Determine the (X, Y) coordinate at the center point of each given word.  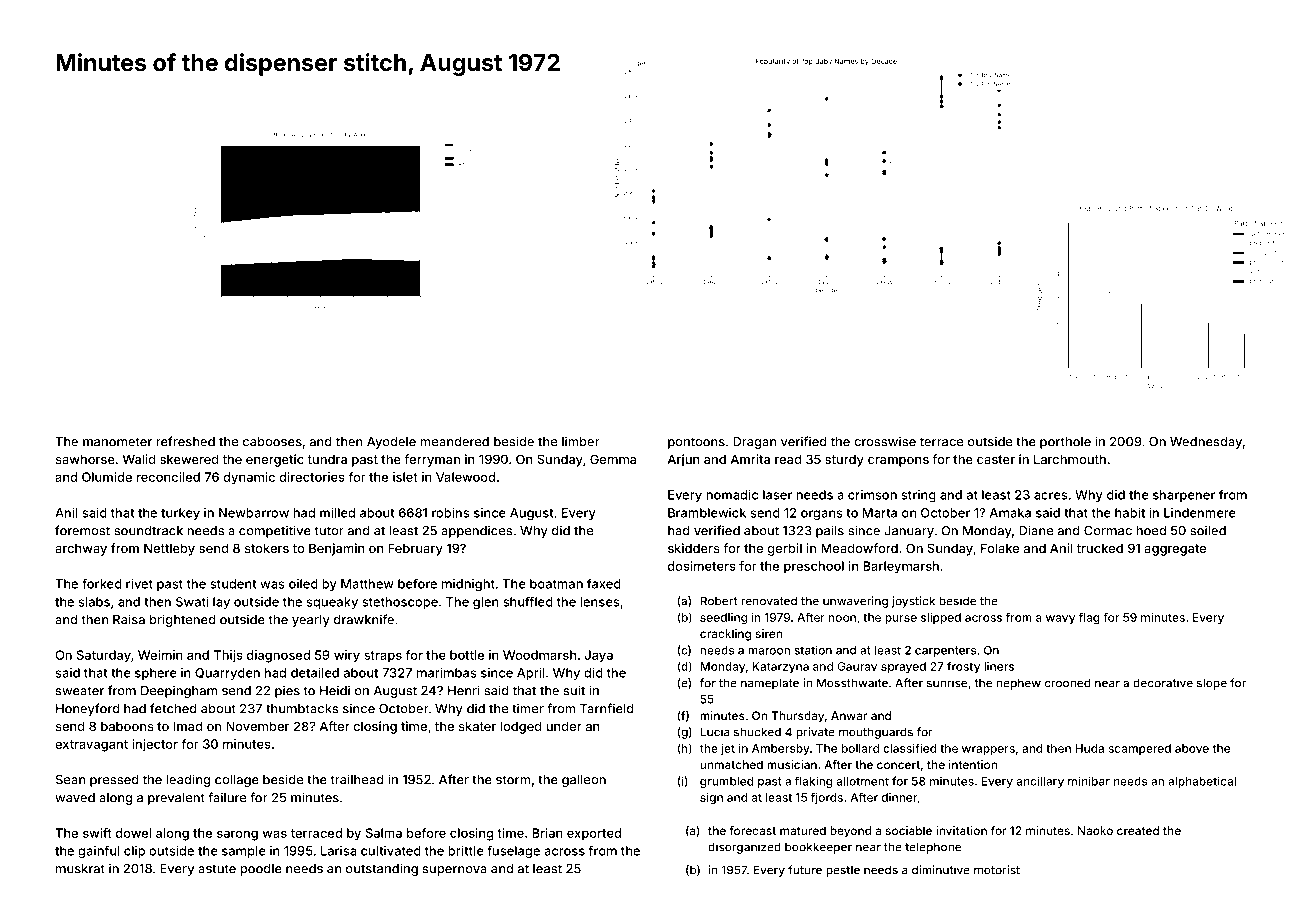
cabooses (272, 442)
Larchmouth (1070, 459)
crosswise (885, 441)
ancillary (1040, 782)
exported (594, 834)
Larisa (338, 851)
